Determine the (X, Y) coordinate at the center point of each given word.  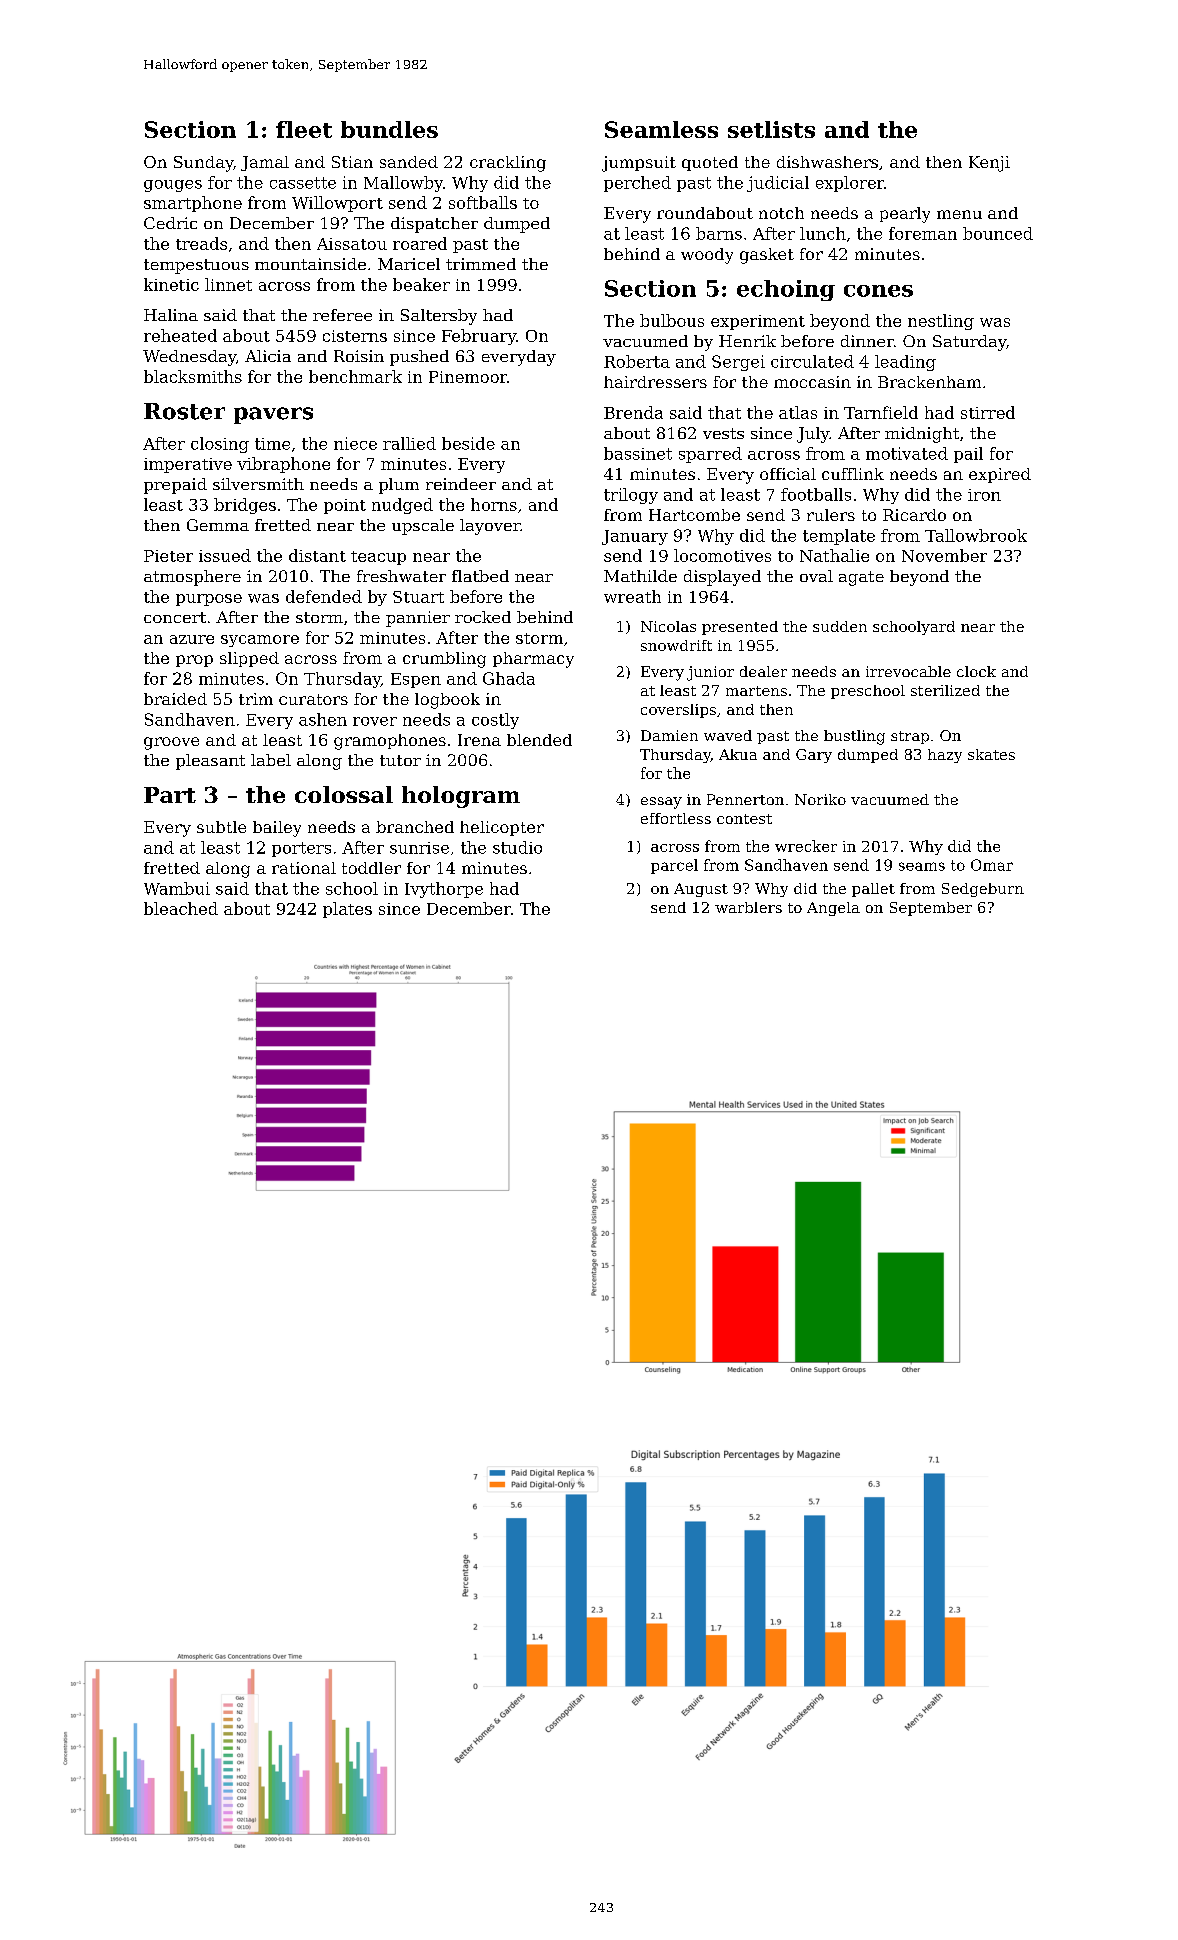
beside (468, 443)
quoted (710, 163)
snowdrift (676, 645)
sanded (409, 162)
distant (317, 555)
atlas (798, 412)
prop (194, 661)
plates (347, 910)
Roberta (637, 361)
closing (220, 445)
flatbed (480, 576)
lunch (823, 233)
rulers (831, 515)
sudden (840, 626)
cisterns (355, 336)
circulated (812, 361)
